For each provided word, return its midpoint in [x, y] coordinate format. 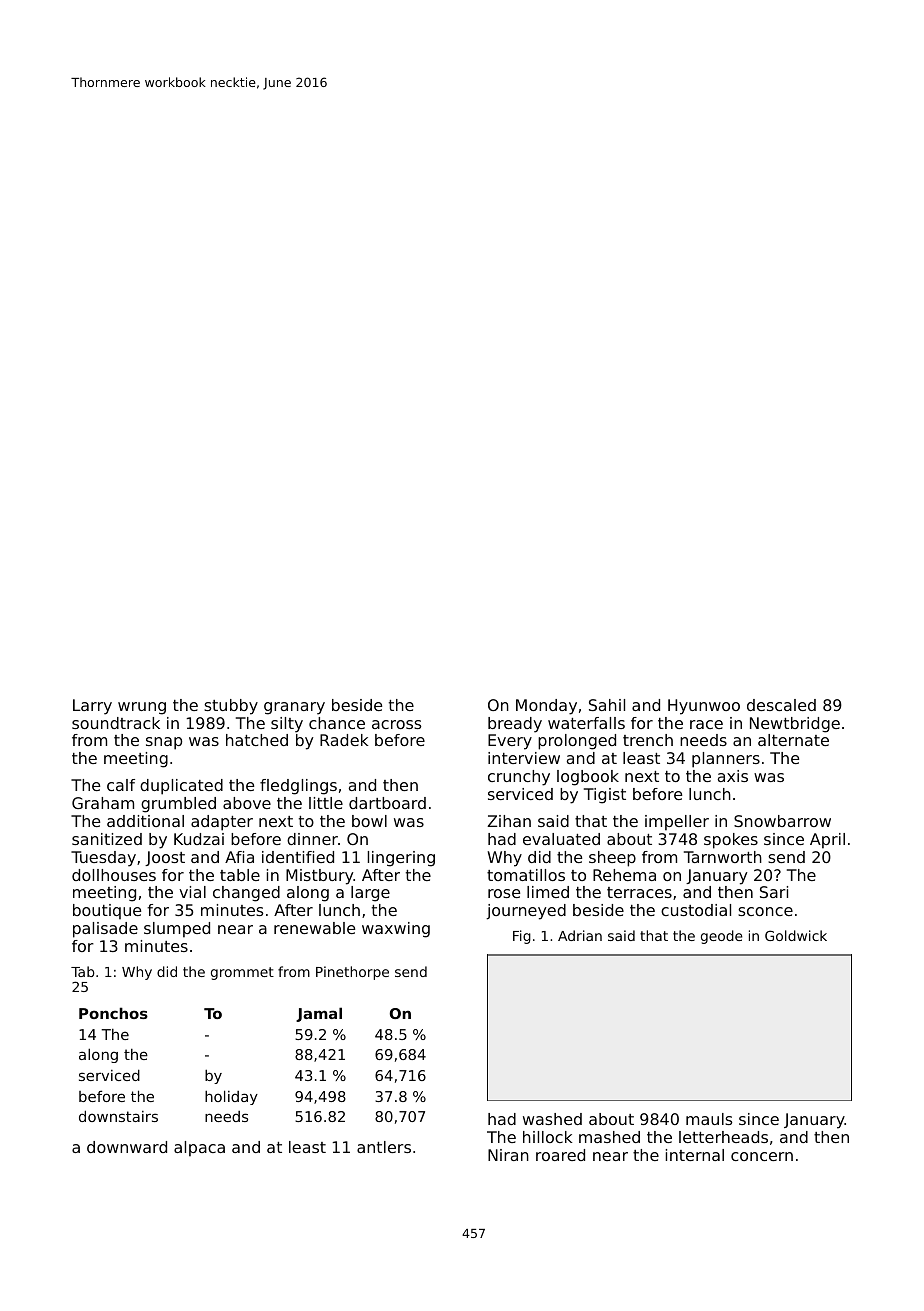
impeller [677, 823]
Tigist [605, 796]
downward [127, 1147]
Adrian [580, 935]
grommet [242, 973]
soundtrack [116, 723]
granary [294, 708]
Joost [165, 858]
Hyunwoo [704, 707]
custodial [696, 910]
